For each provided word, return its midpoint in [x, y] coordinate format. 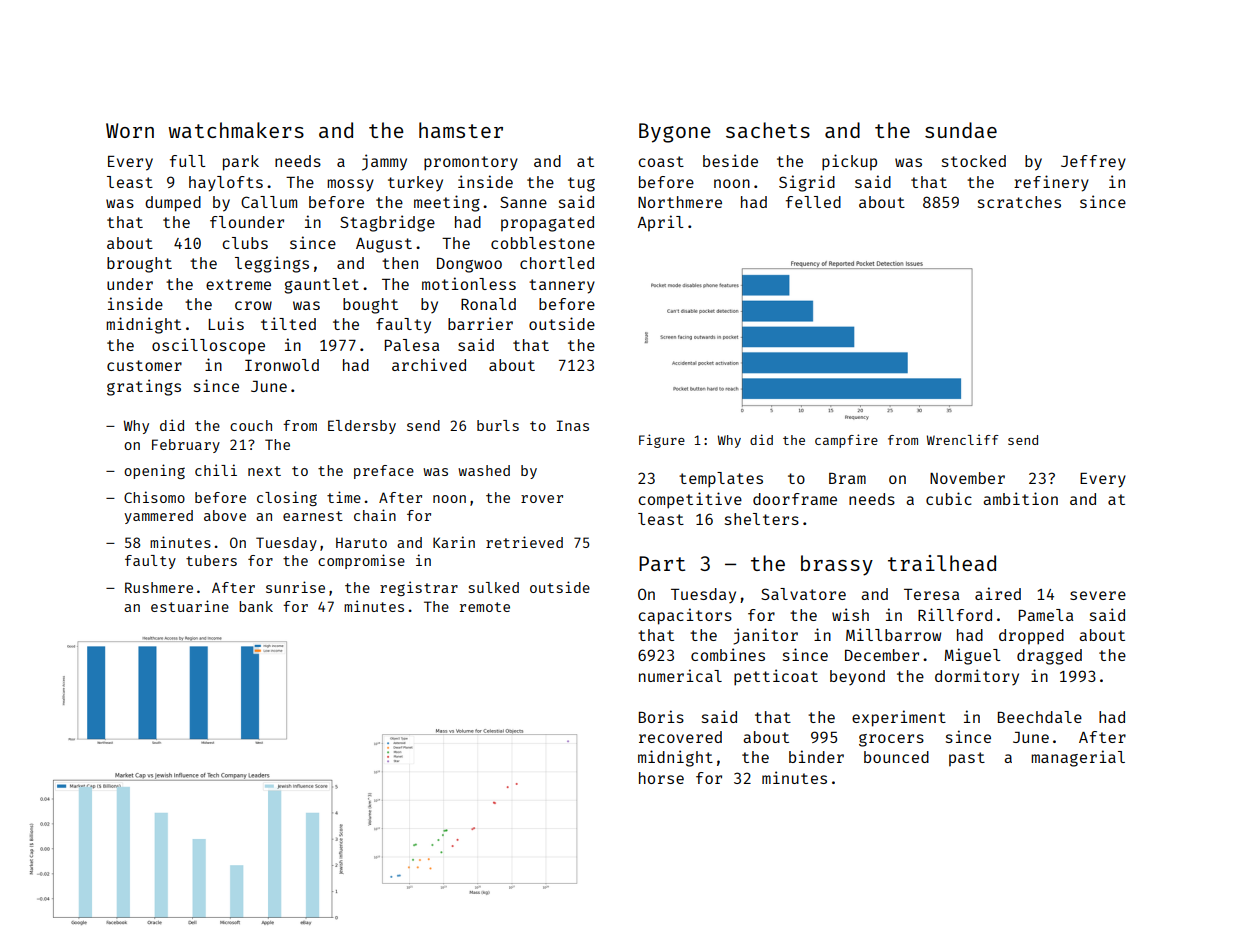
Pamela [1046, 615]
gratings [144, 387]
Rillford [955, 614]
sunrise [295, 587]
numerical [680, 675]
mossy [350, 185]
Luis [226, 323]
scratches [1019, 202]
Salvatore [803, 594]
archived [429, 364]
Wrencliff [963, 439]
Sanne [523, 202]
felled [813, 202]
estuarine [190, 606]
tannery [562, 286]
